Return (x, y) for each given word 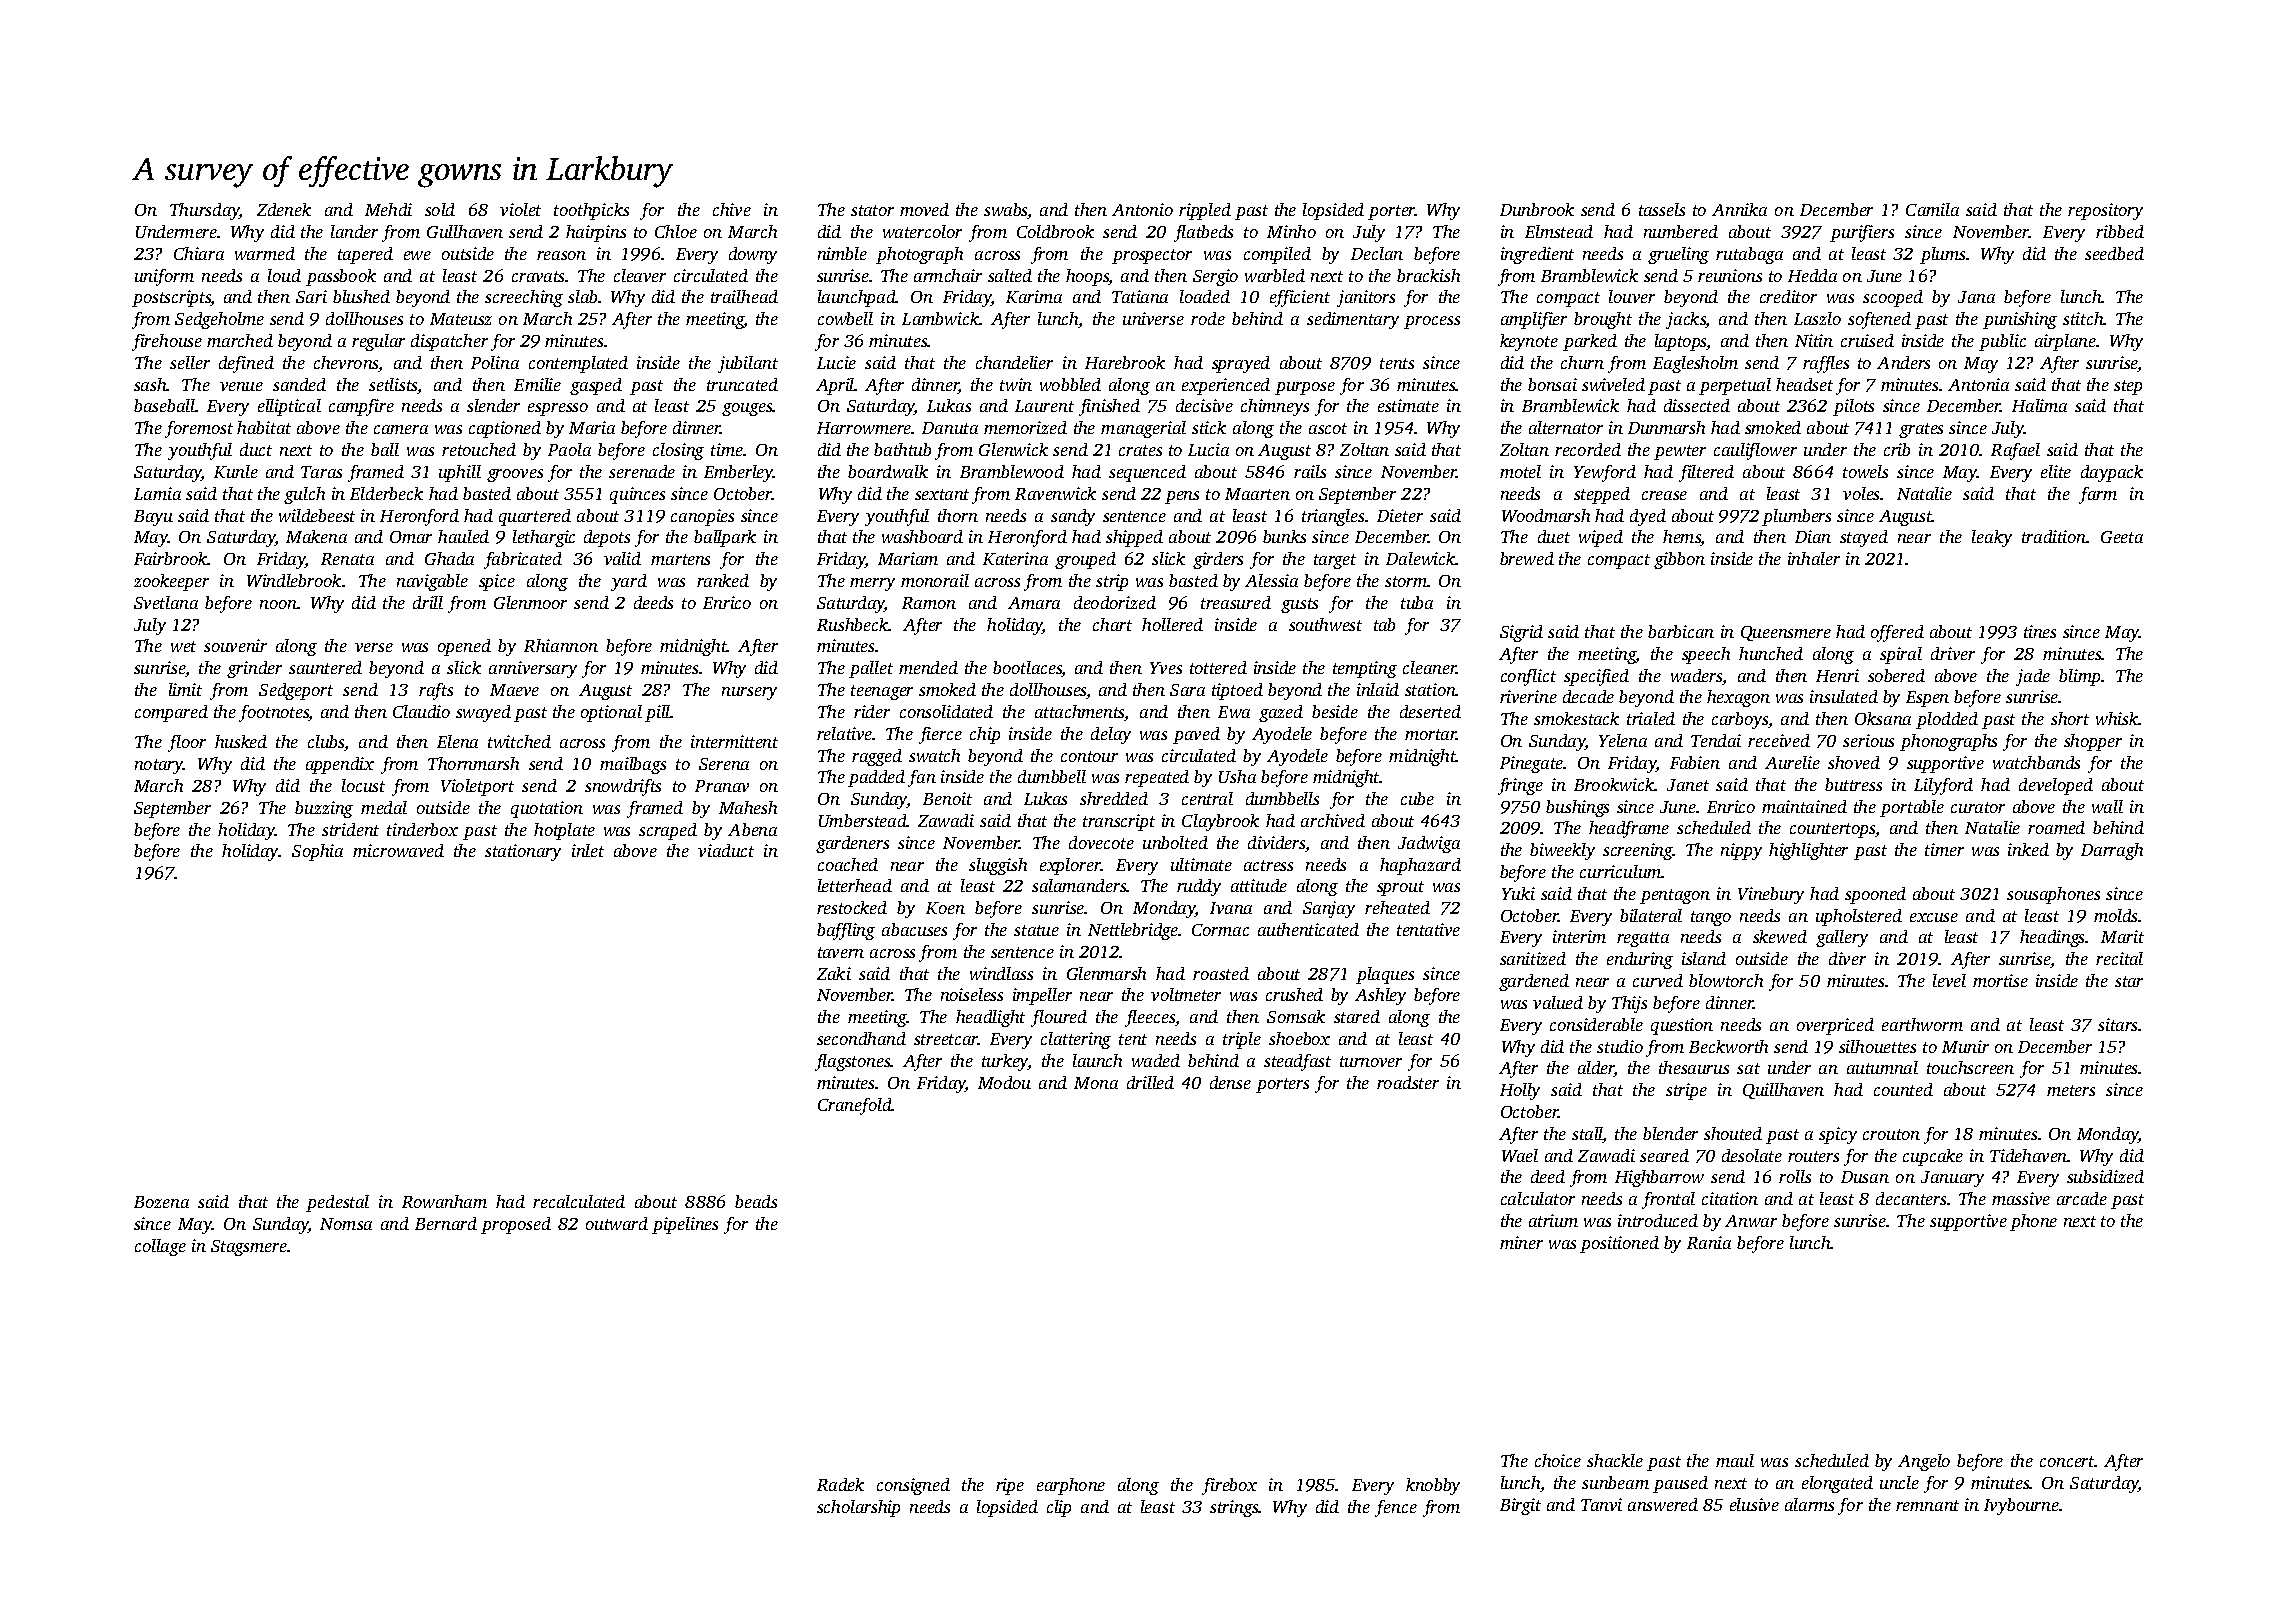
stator (872, 210)
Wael (1520, 1155)
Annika (1739, 209)
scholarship (858, 1508)
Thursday (205, 211)
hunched (1771, 653)
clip (1059, 1508)
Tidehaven (2029, 1155)
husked (241, 741)
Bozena (161, 1202)
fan (922, 778)
